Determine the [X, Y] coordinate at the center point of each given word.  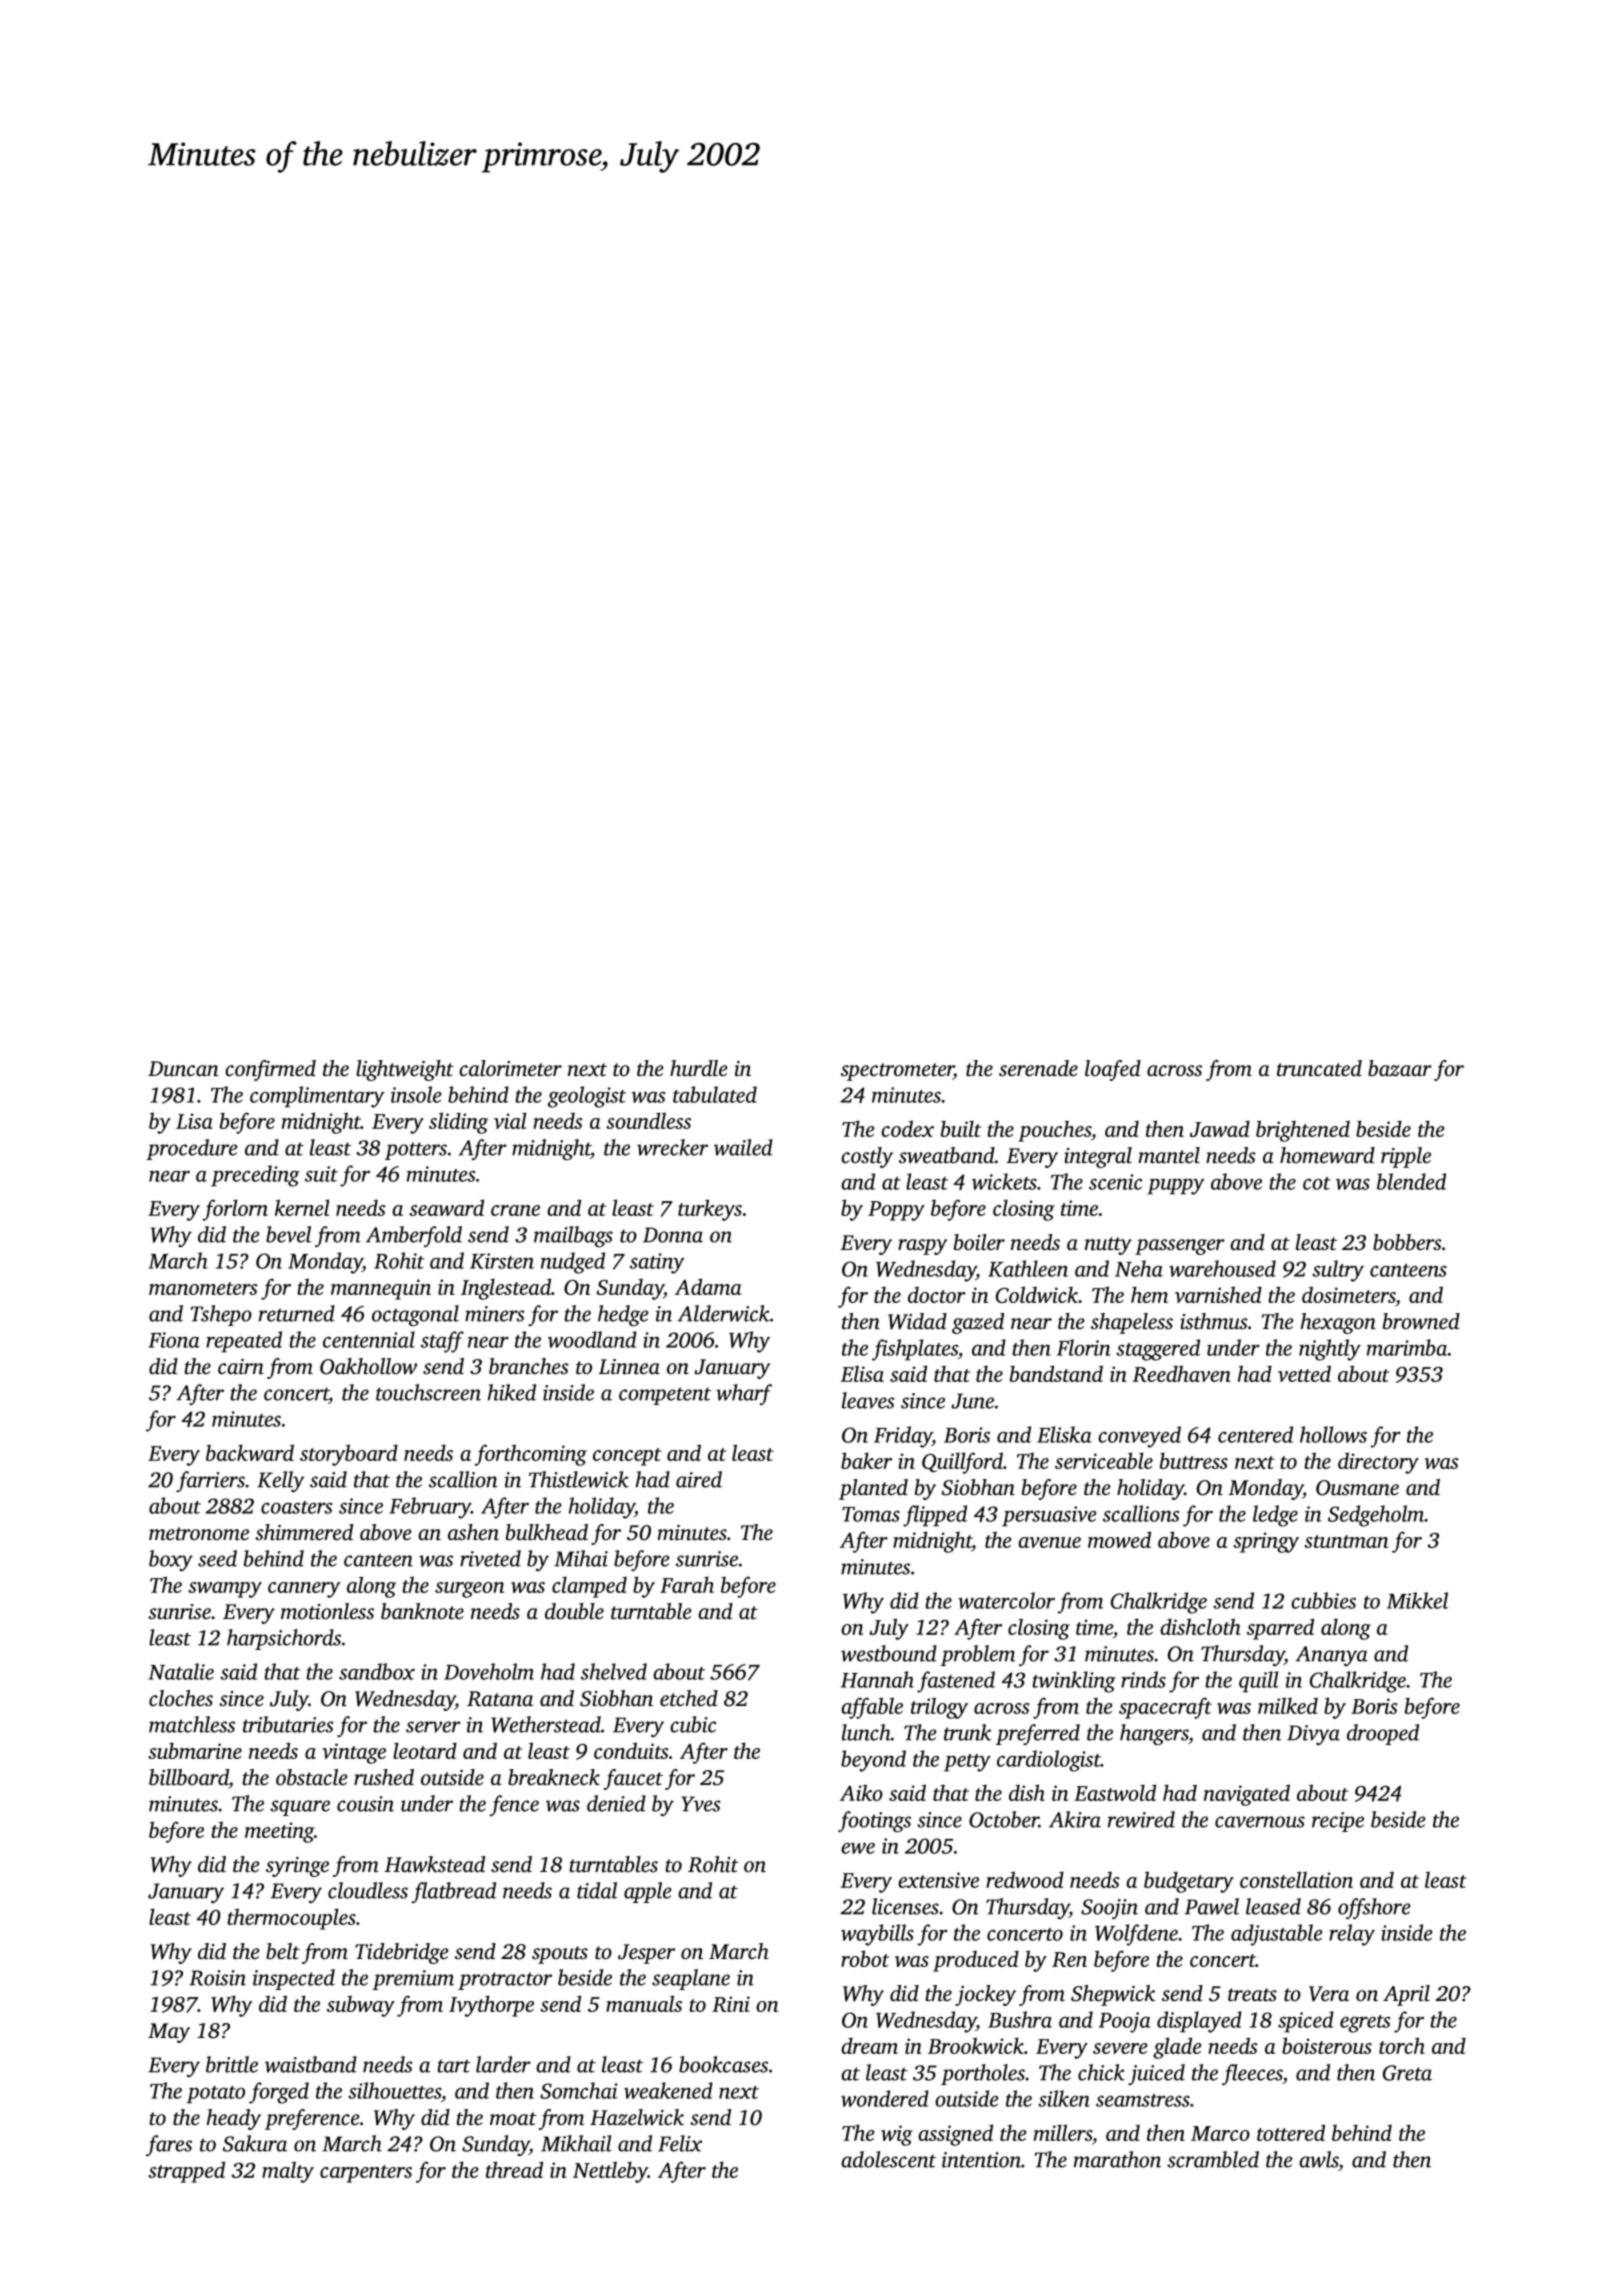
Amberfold [414, 1236]
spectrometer [897, 1072]
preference [312, 2119]
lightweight [405, 1070]
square [300, 1808]
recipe [1338, 1822]
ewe [858, 1848]
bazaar [1400, 1068]
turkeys [710, 1210]
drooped [1383, 1734]
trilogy [939, 1708]
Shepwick [1113, 1995]
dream [869, 2045]
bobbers [1407, 1242]
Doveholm [489, 1671]
